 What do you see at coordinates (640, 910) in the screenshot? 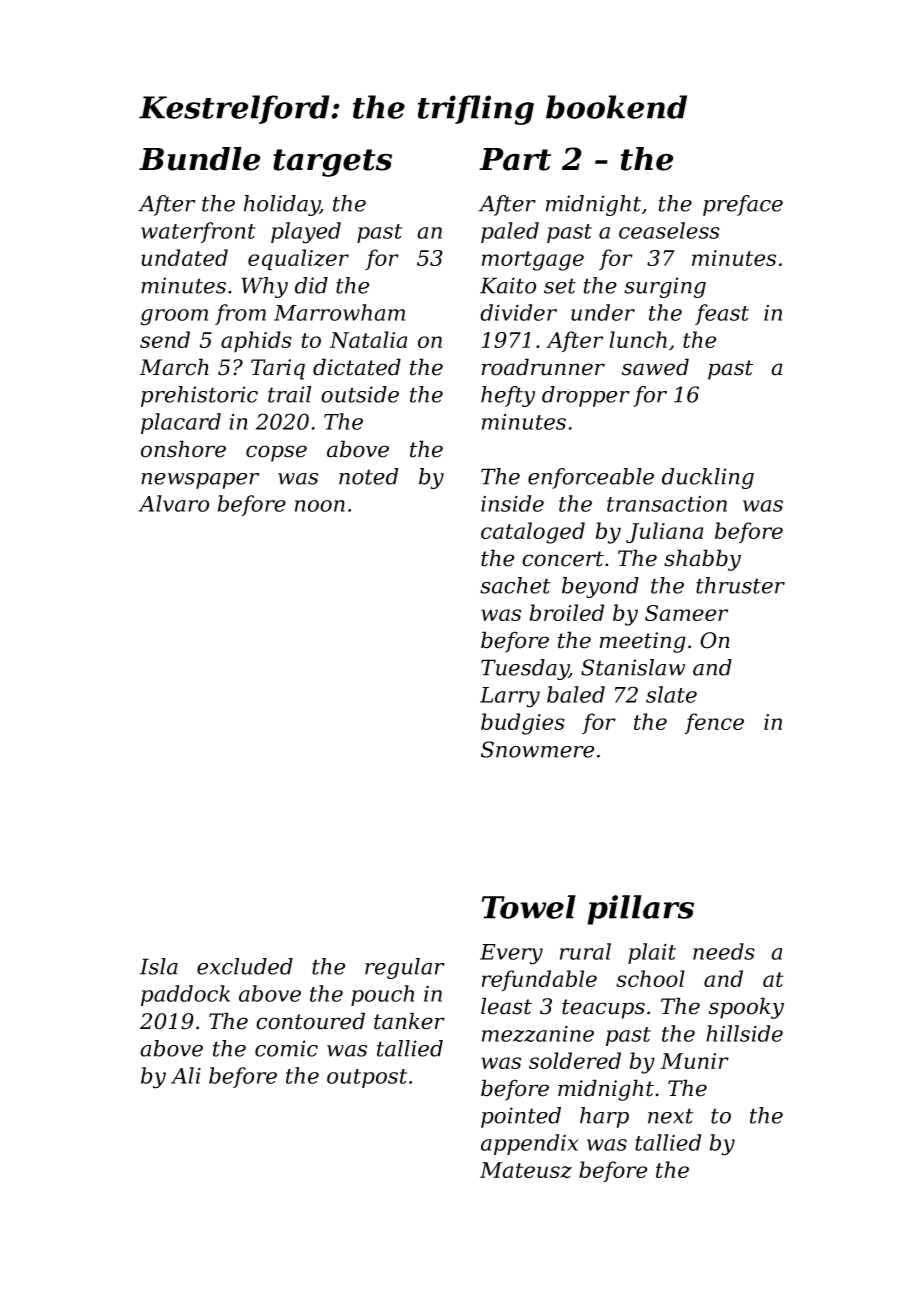
I see `pillars` at bounding box center [640, 910].
